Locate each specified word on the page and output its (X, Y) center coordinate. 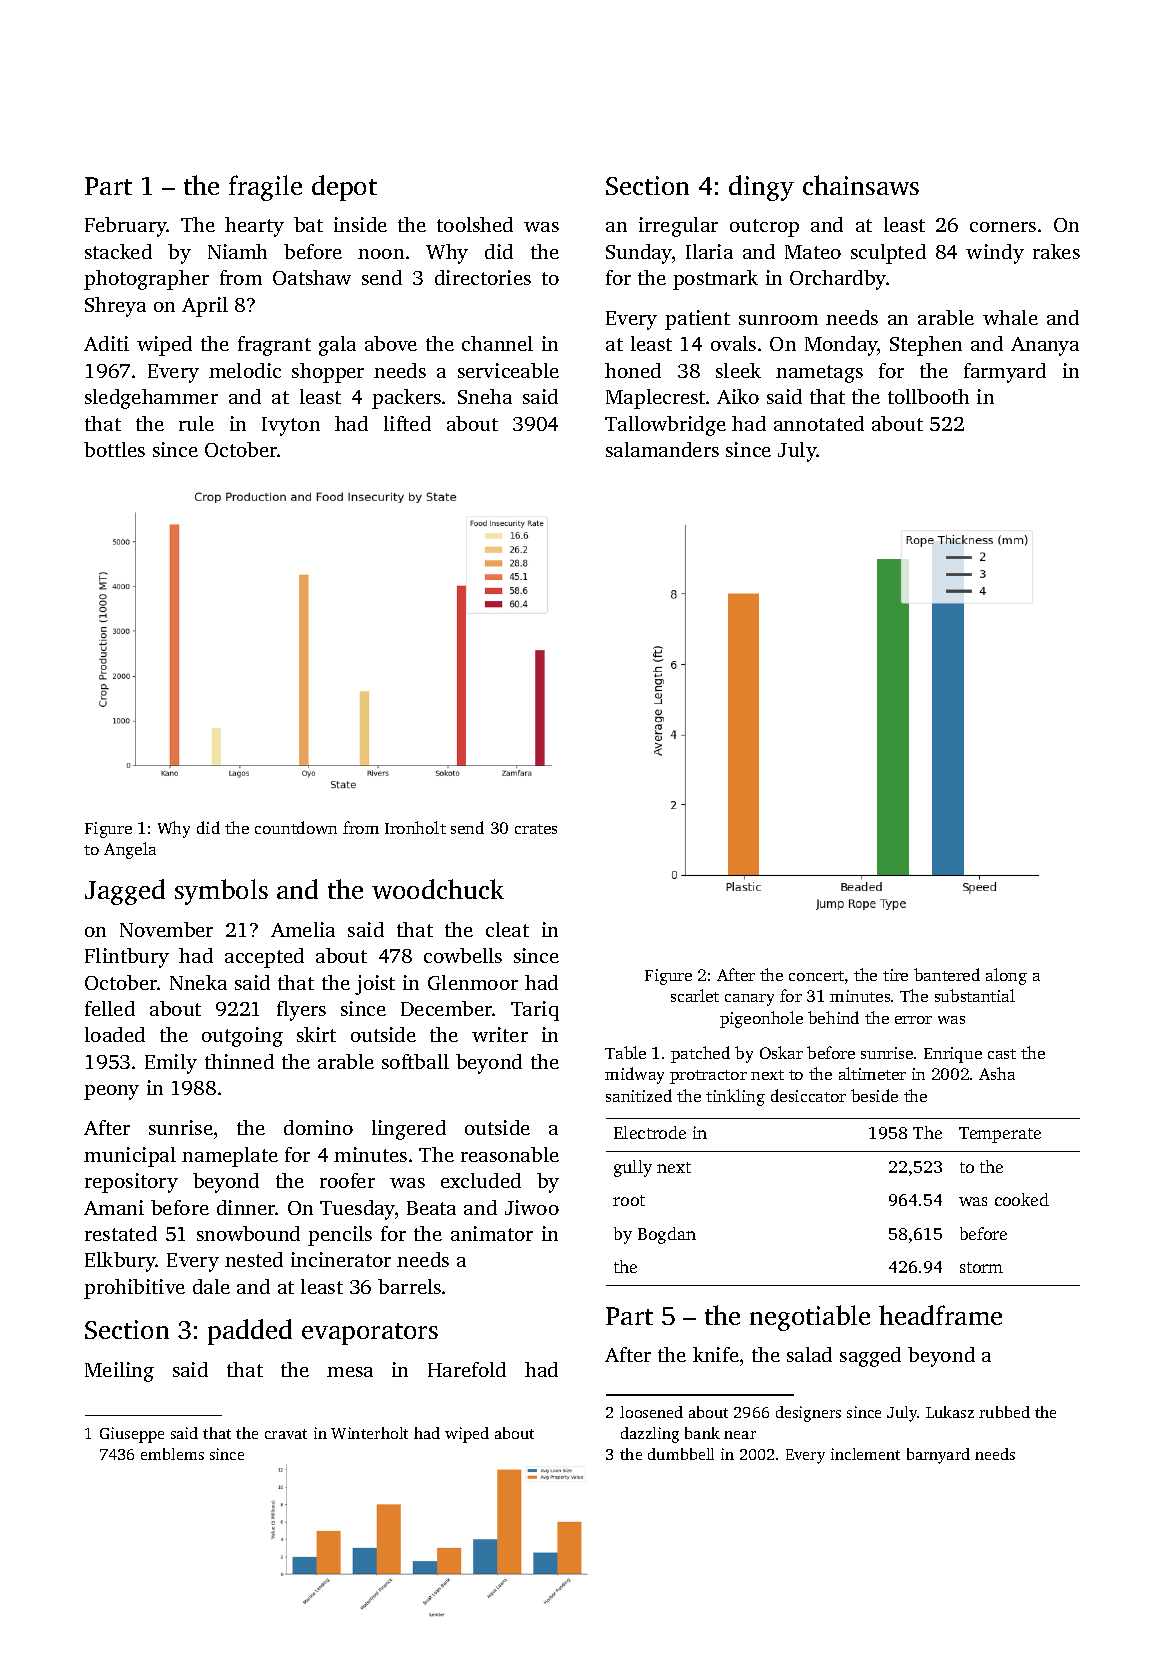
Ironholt (415, 827)
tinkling (735, 1097)
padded (250, 1332)
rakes (1056, 251)
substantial (975, 995)
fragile (265, 188)
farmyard (1005, 373)
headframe (940, 1315)
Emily (171, 1064)
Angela (130, 850)
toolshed (475, 224)
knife (716, 1354)
